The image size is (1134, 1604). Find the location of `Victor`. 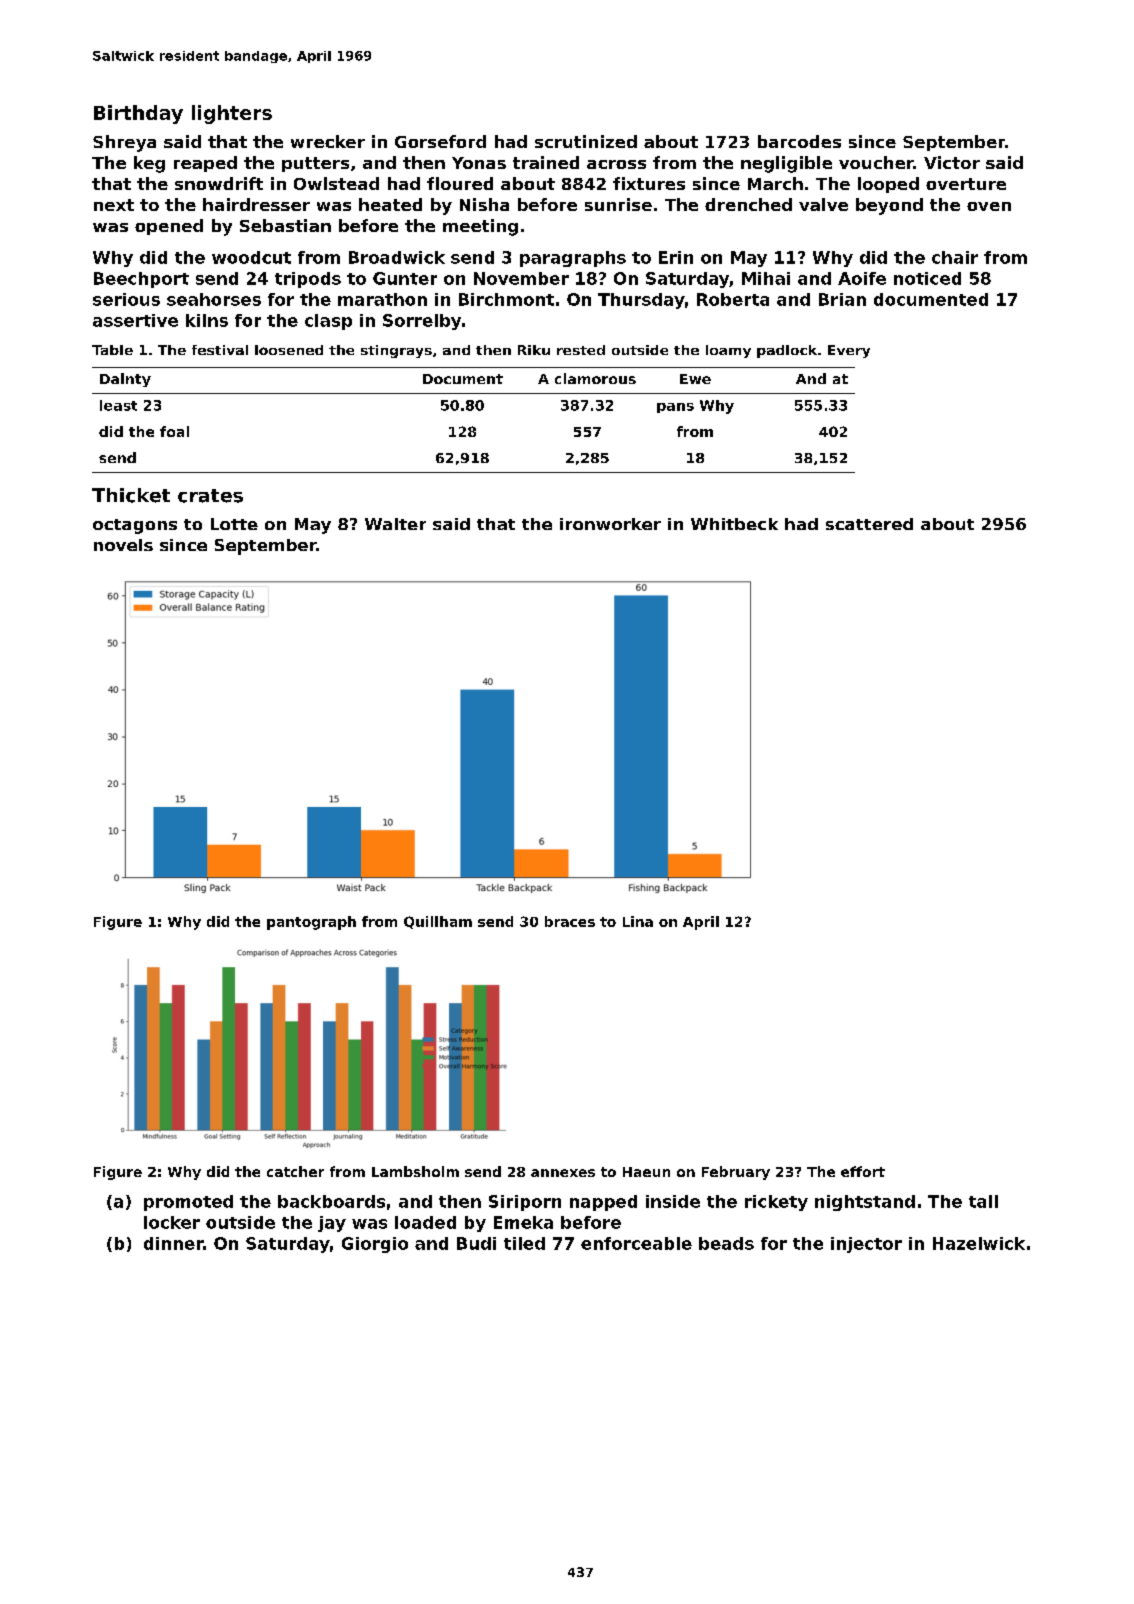

Victor is located at coordinates (952, 162).
